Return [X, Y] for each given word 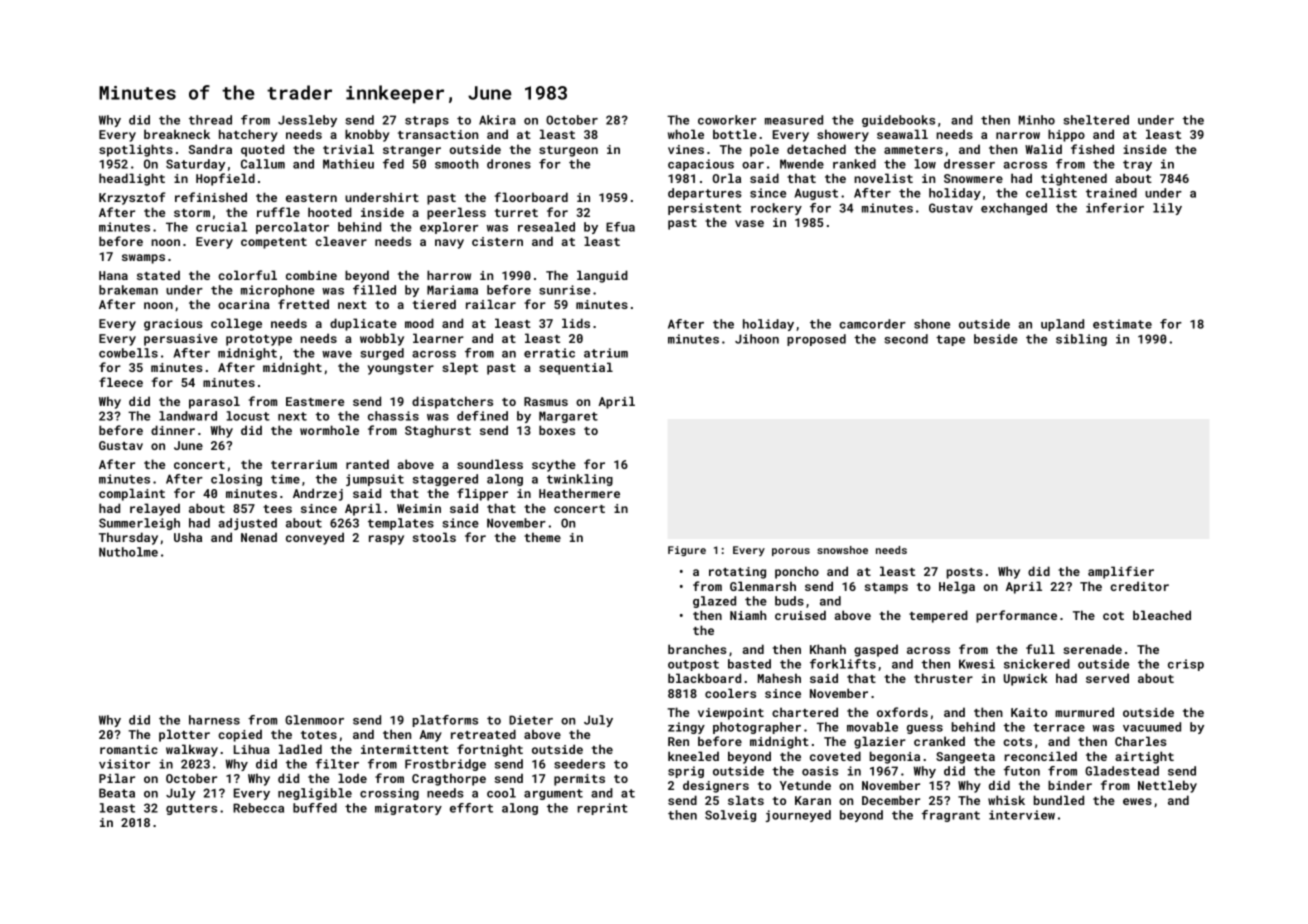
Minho [1037, 120]
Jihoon [757, 339]
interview [1022, 815]
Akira [497, 120]
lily [1167, 209]
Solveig [730, 816]
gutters [191, 809]
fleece [121, 382]
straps [427, 121]
